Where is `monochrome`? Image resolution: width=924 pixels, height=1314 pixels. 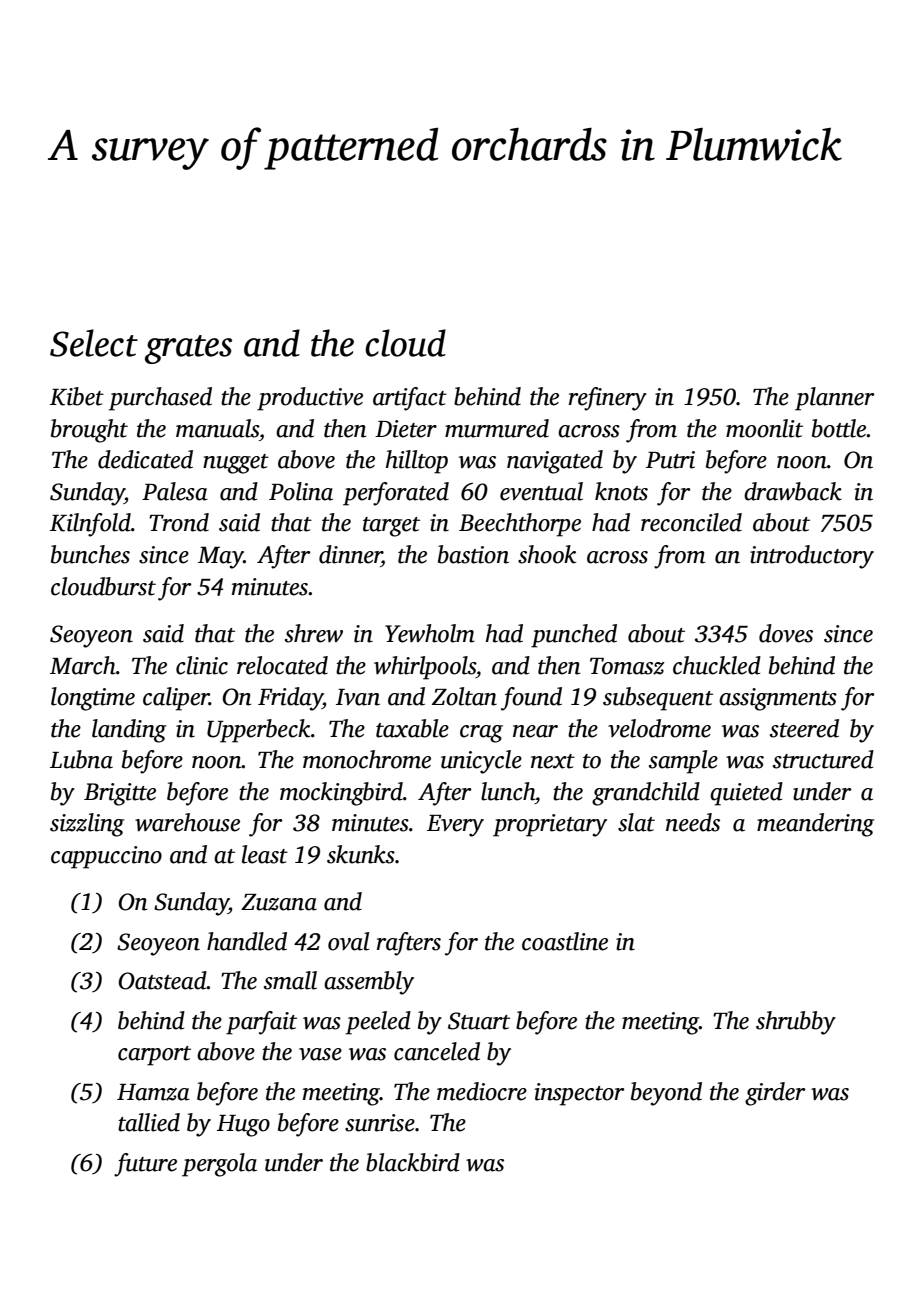 monochrome is located at coordinates (367, 759).
